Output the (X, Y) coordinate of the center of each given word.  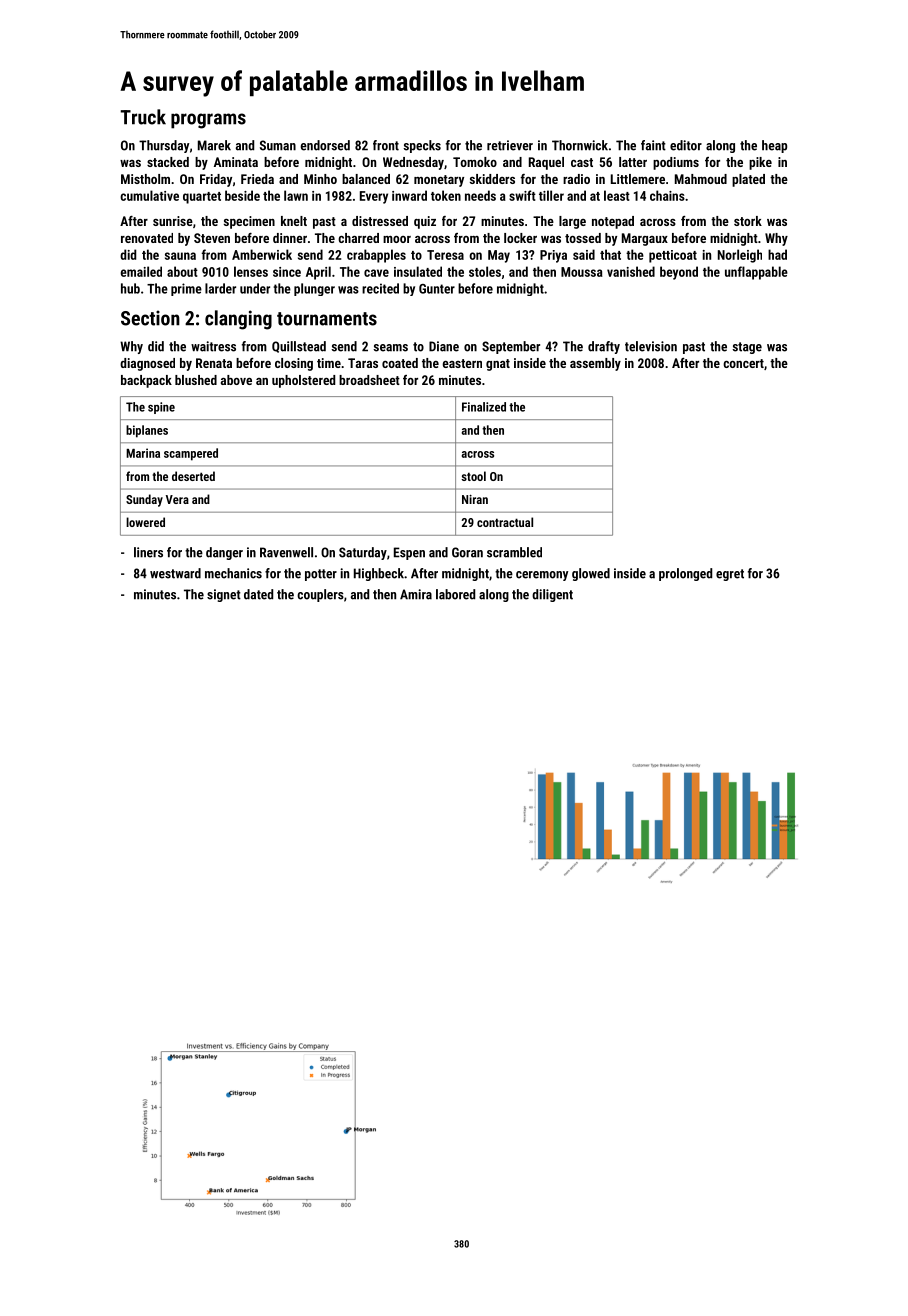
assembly (595, 364)
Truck (143, 117)
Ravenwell (286, 552)
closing (294, 364)
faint (653, 145)
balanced (366, 179)
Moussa (582, 272)
